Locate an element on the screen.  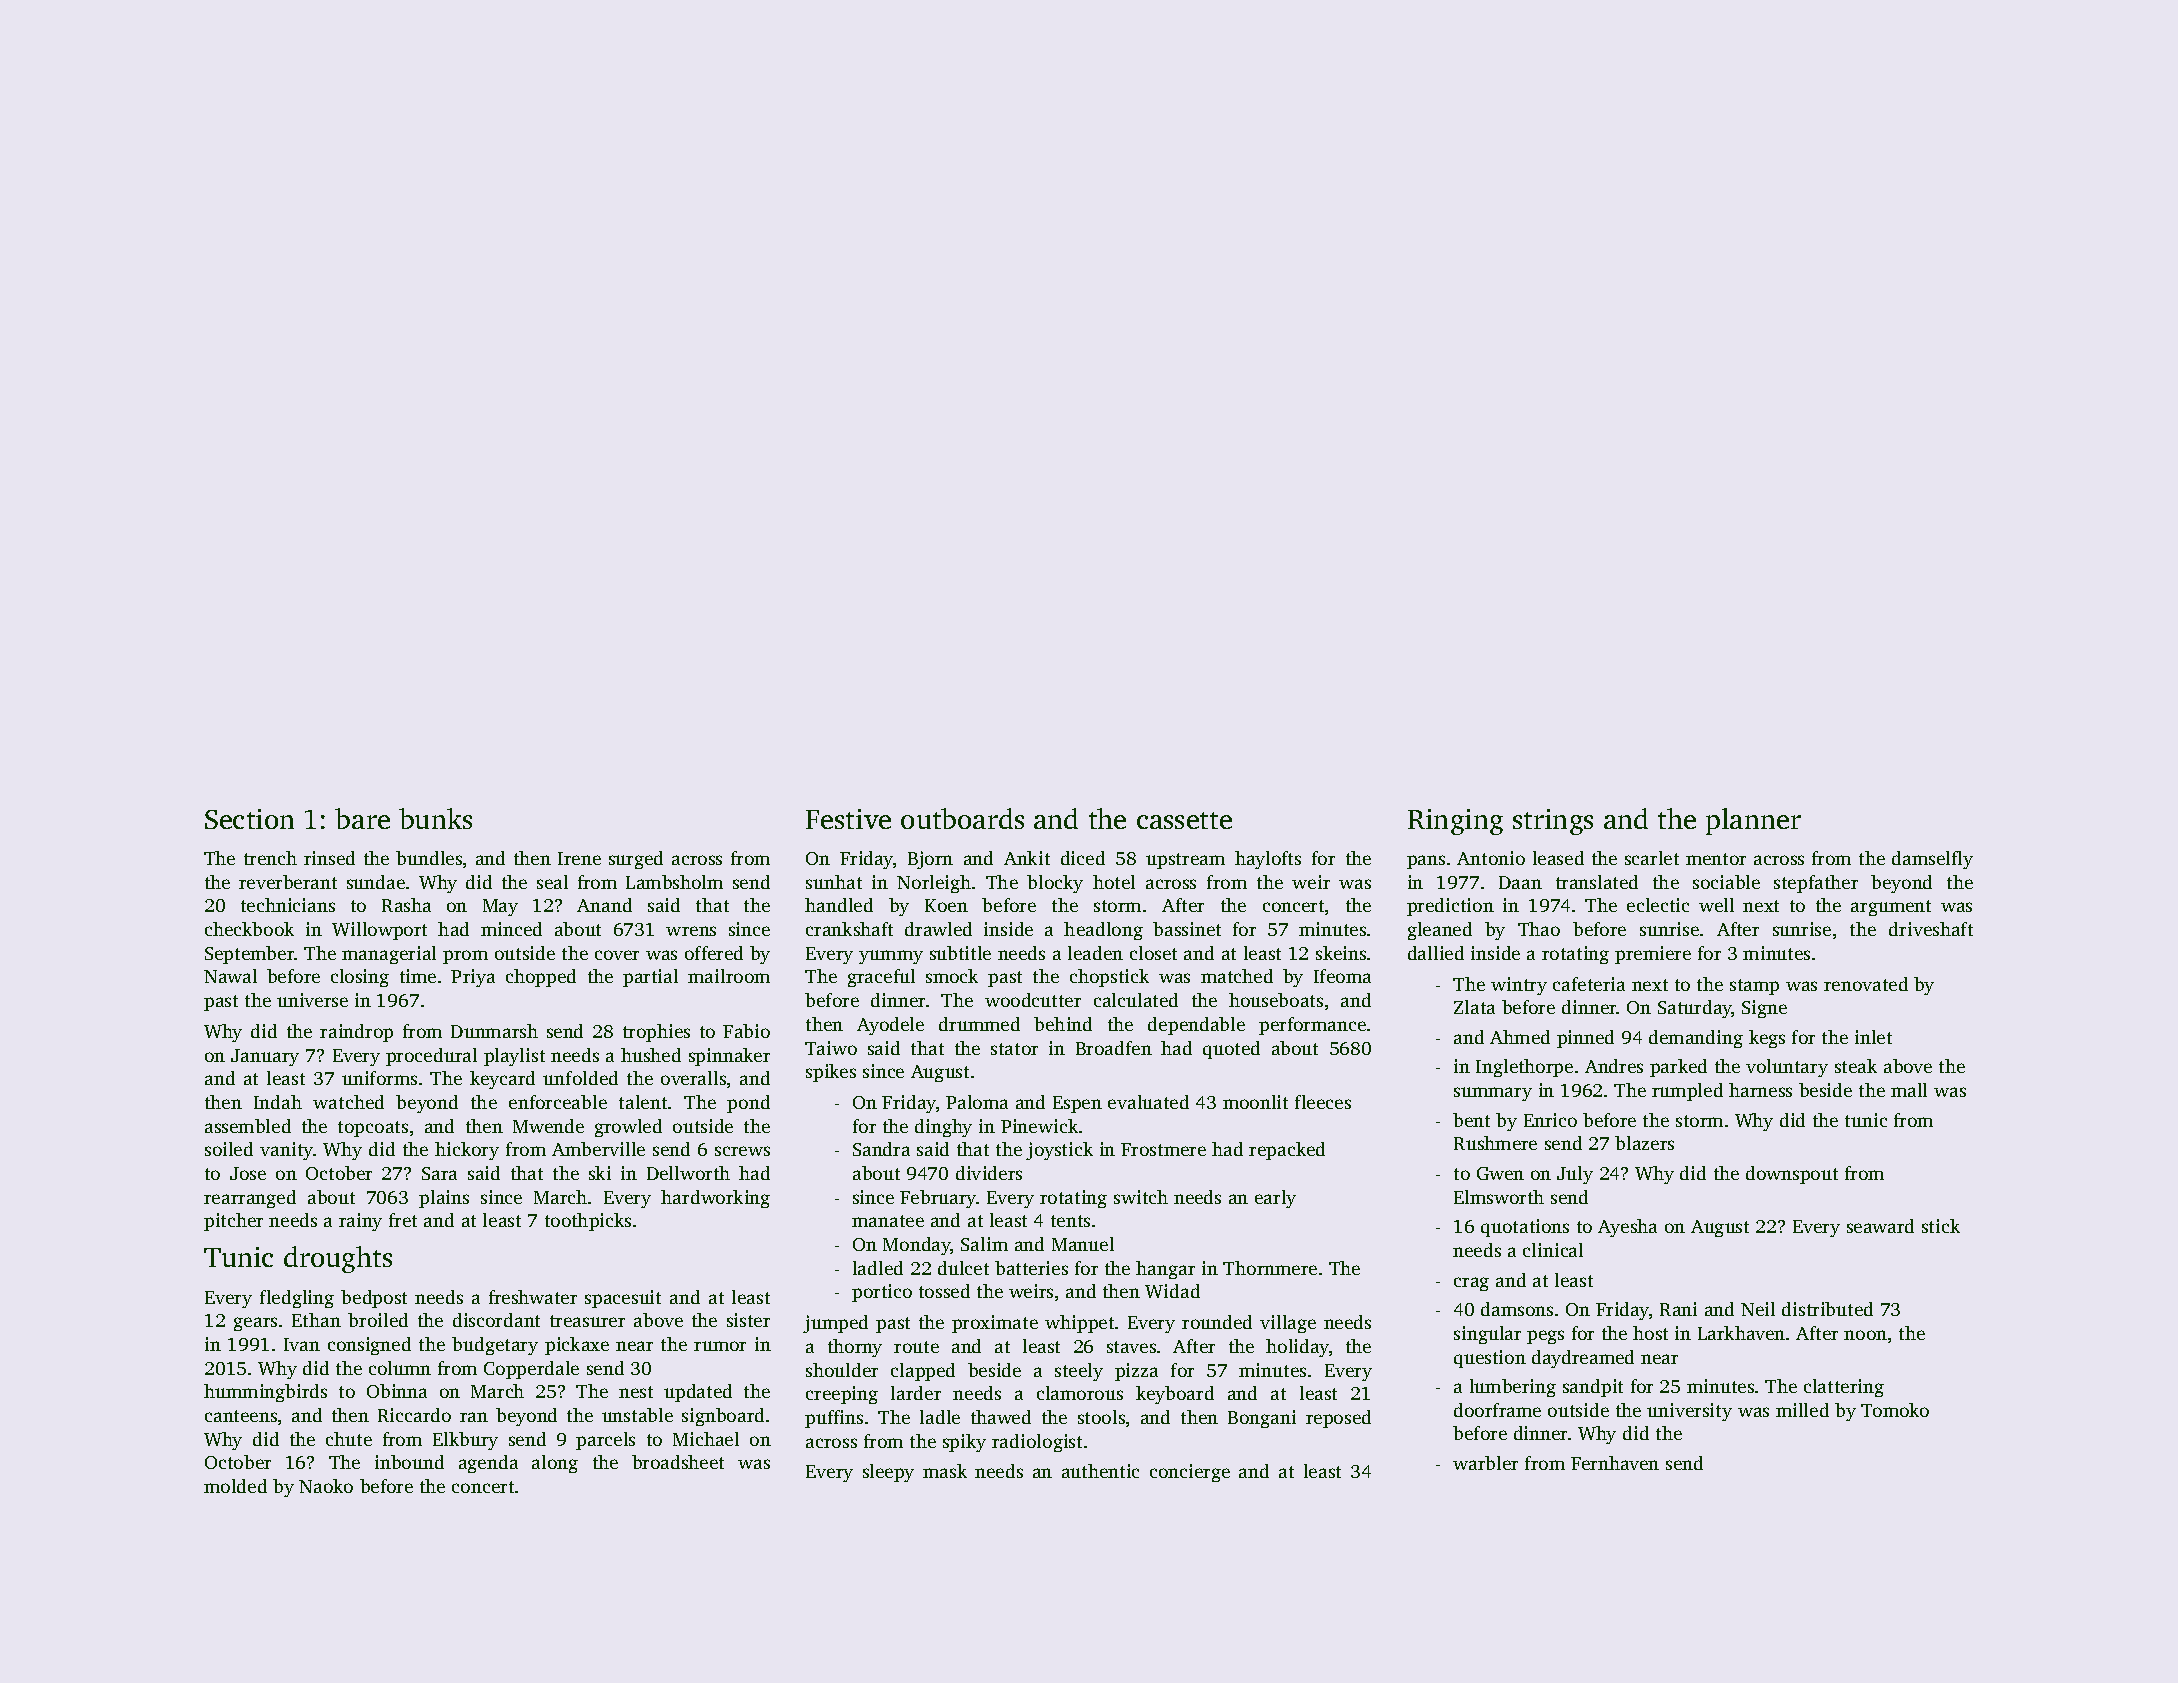
clattering is located at coordinates (1844, 1388).
